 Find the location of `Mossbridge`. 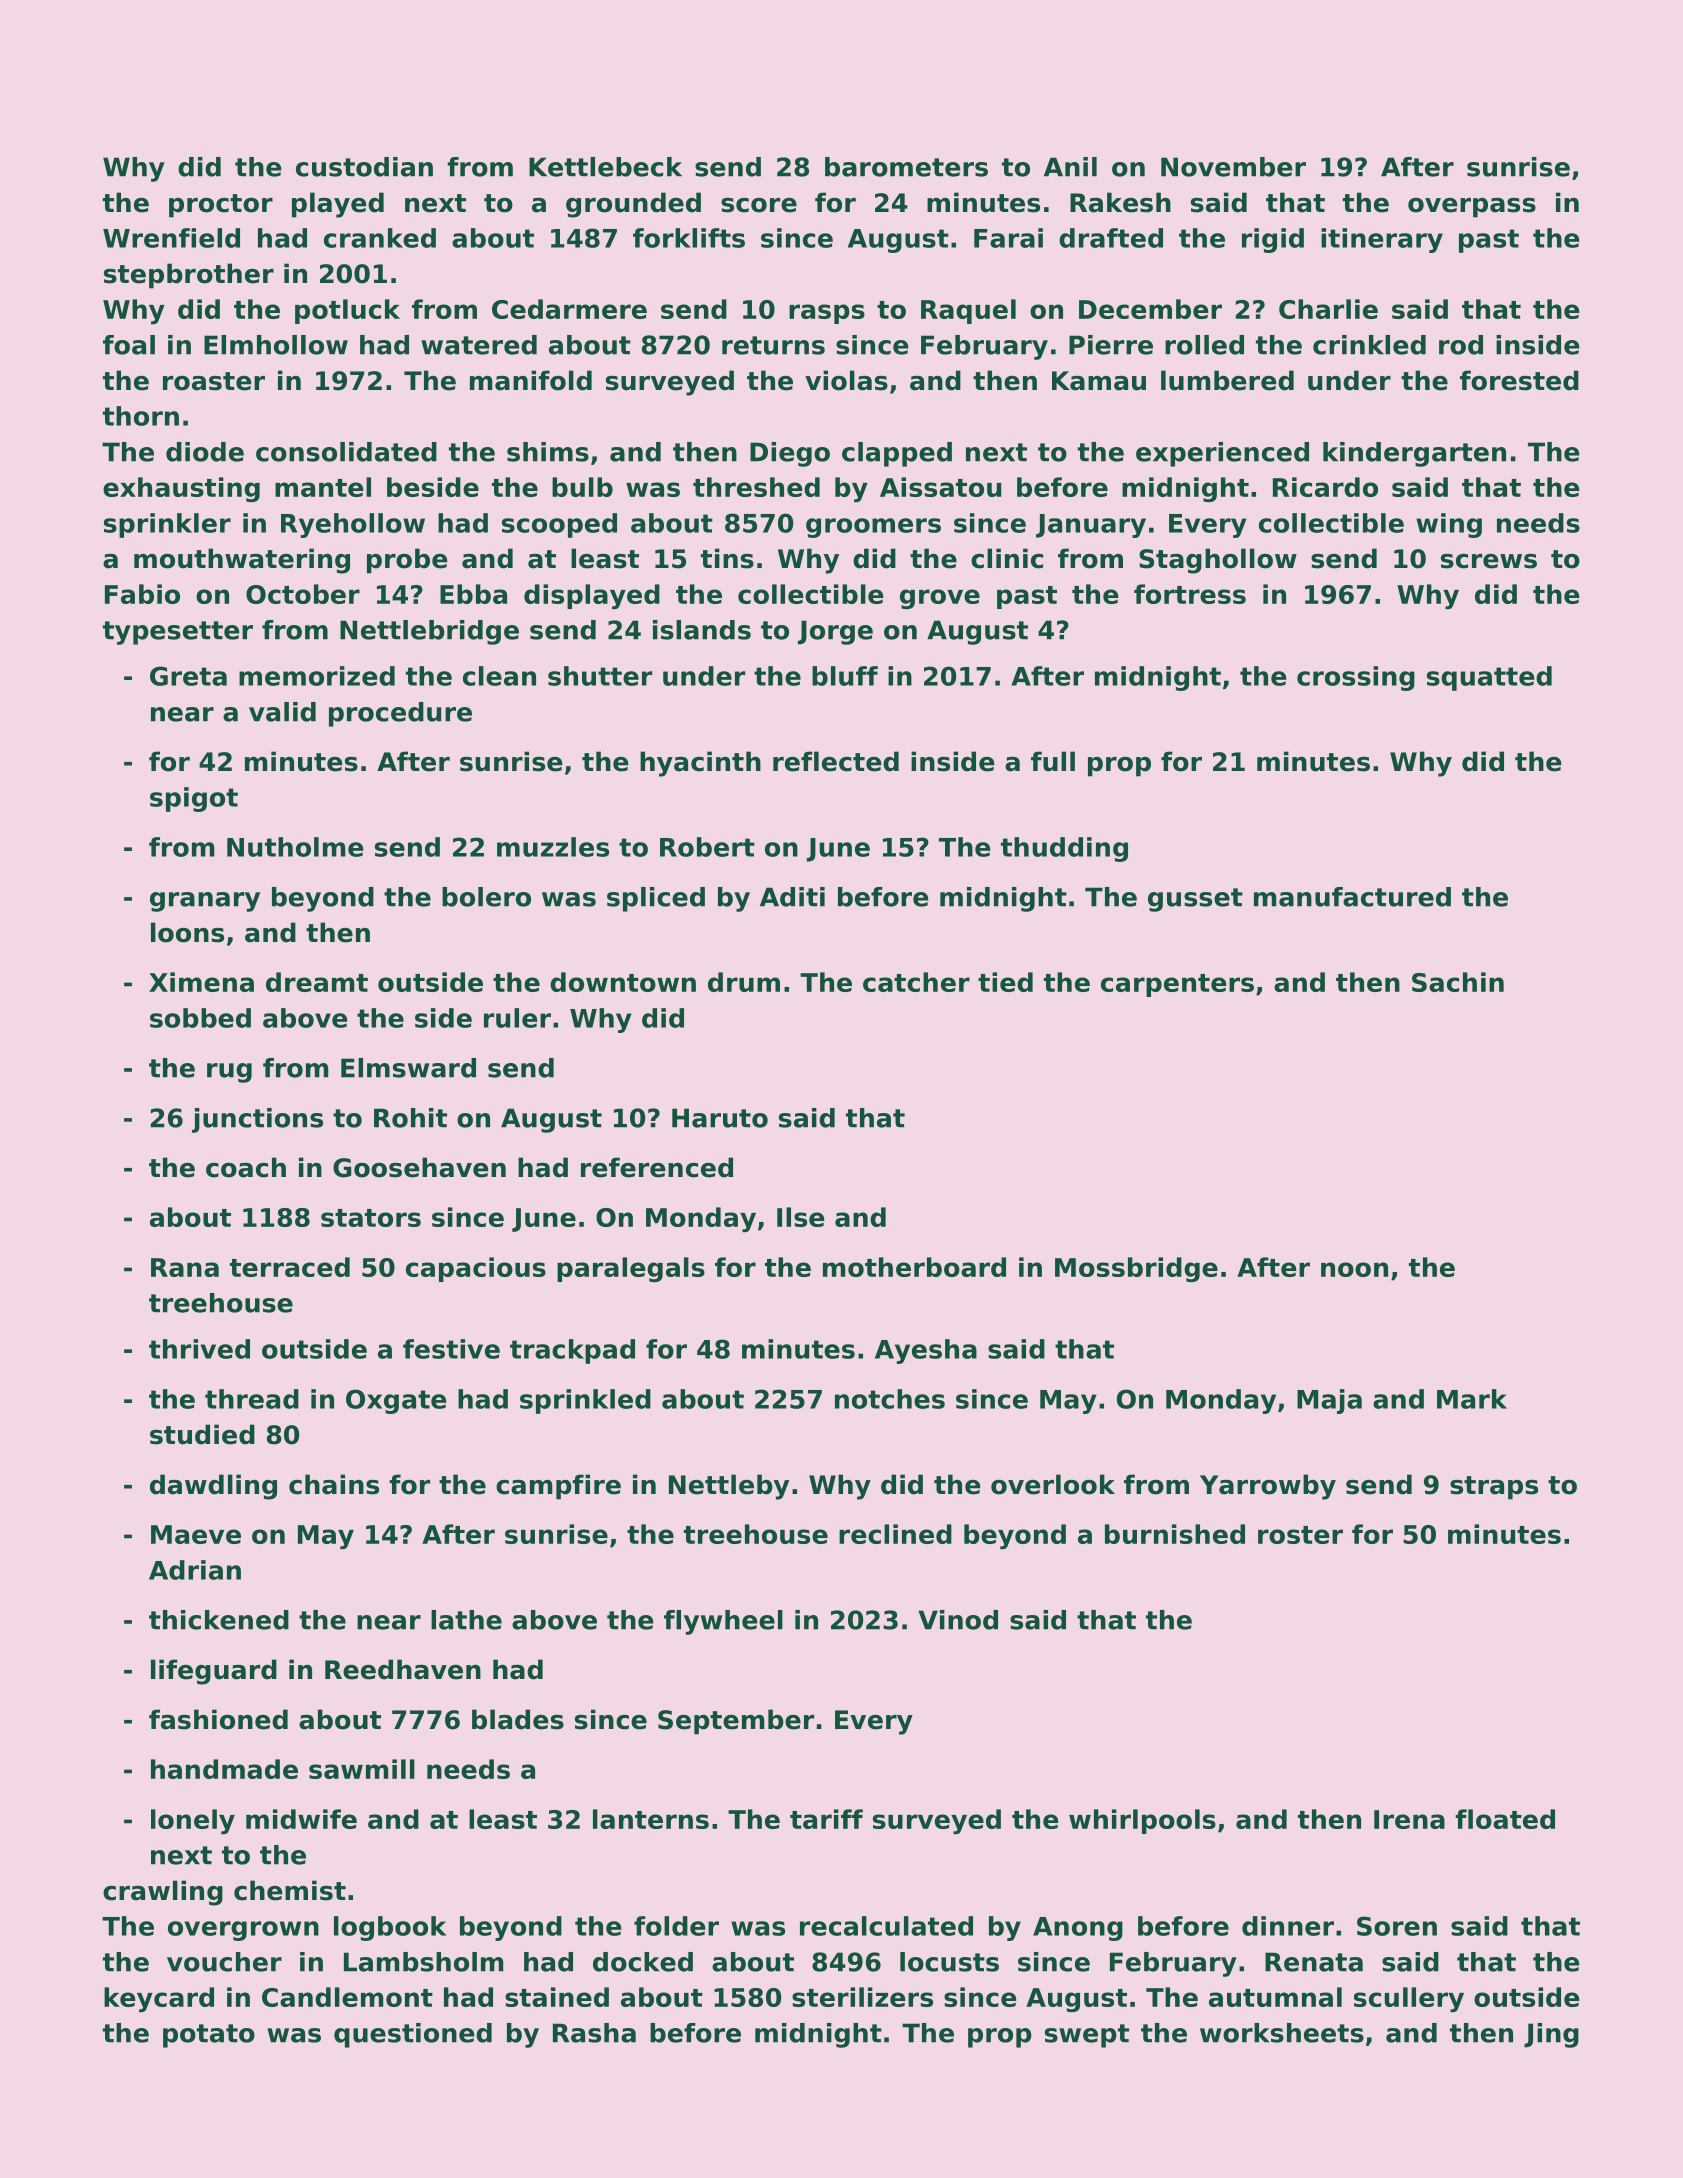

Mossbridge is located at coordinates (1136, 1269).
